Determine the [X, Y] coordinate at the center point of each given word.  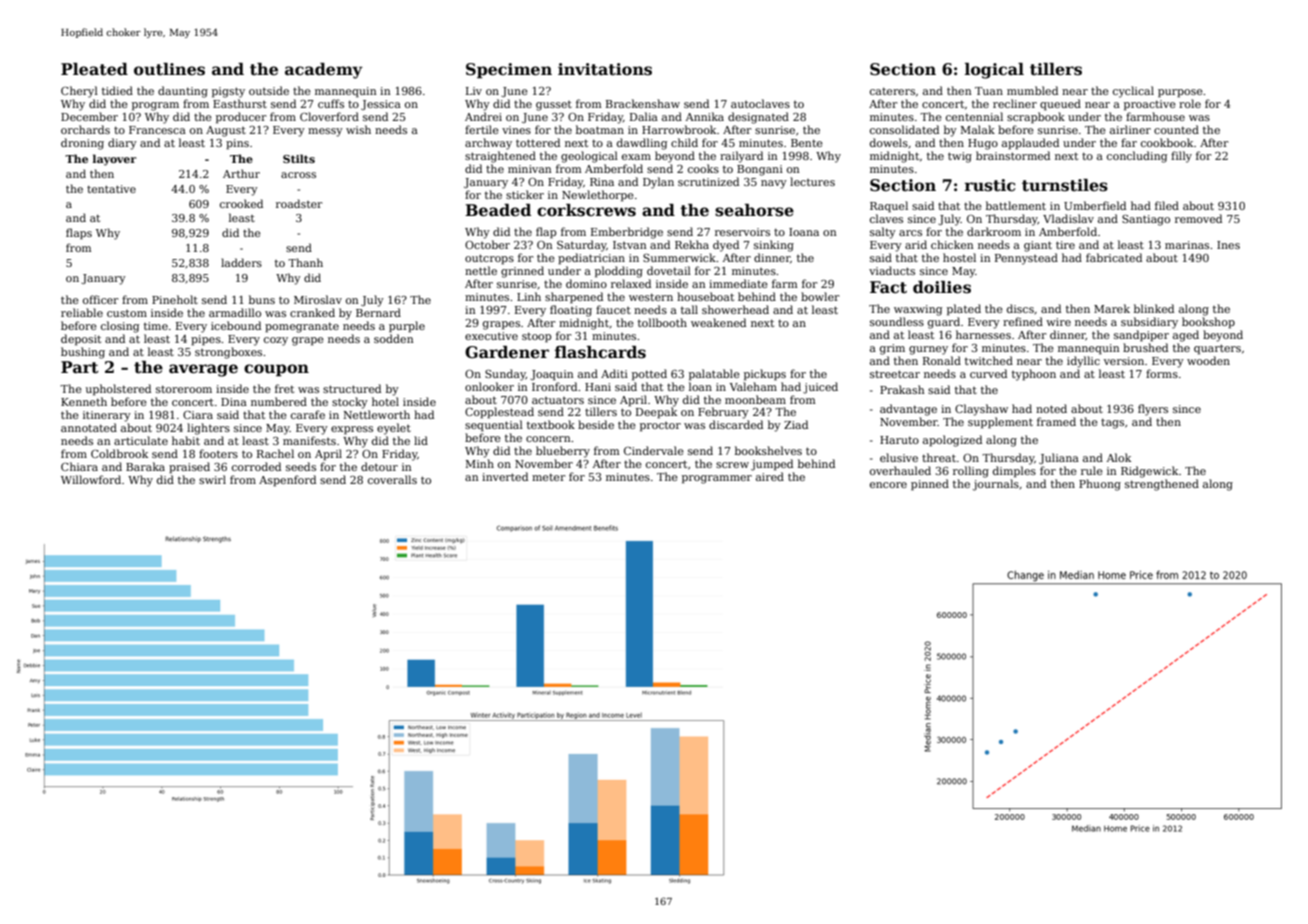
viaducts [892, 270]
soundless [897, 321]
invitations [605, 69]
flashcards [600, 352]
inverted [505, 476]
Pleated [94, 69]
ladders [241, 262]
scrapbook [1036, 118]
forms [1162, 373]
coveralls [392, 479]
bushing [83, 353]
